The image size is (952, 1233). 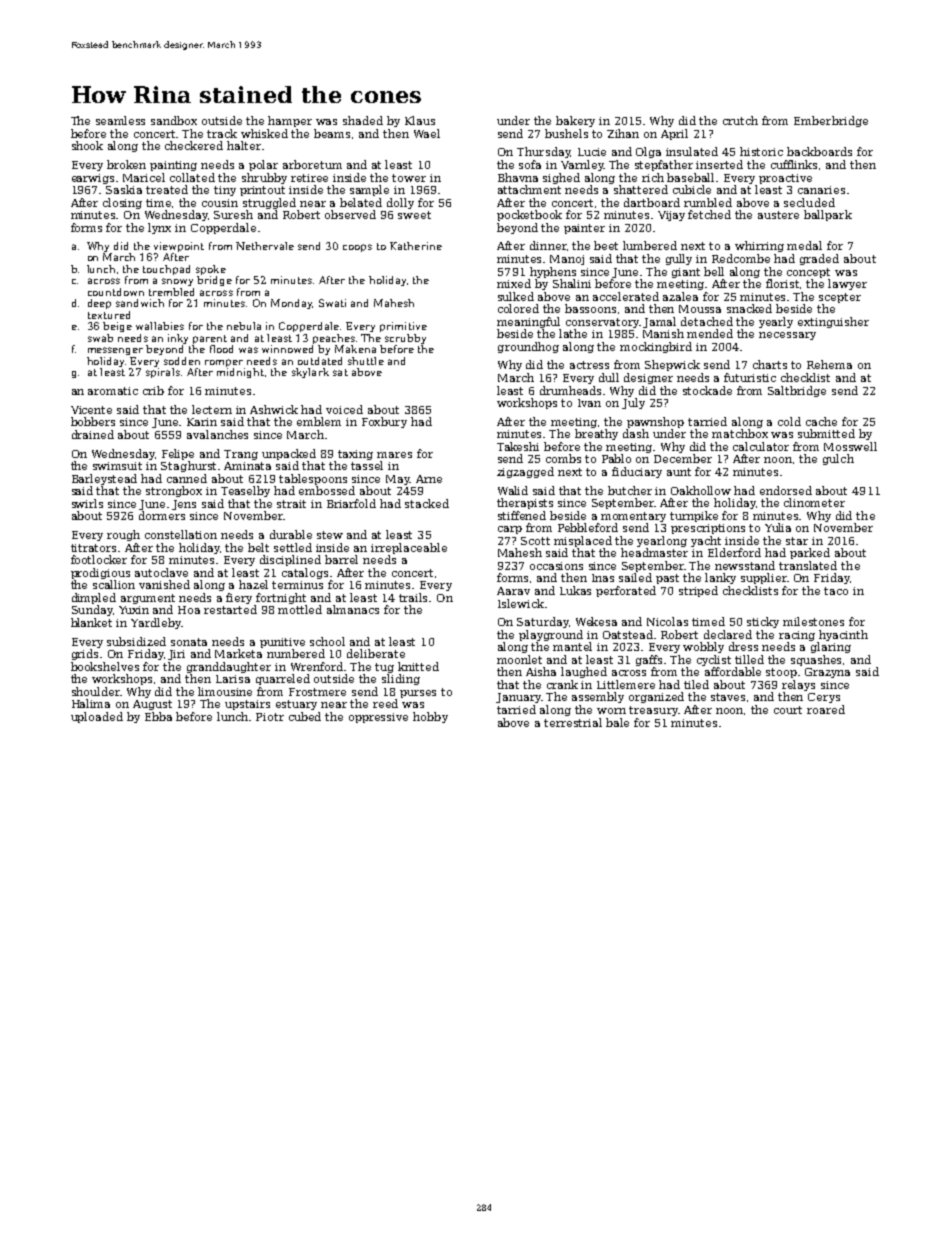 What do you see at coordinates (551, 635) in the document?
I see `playground` at bounding box center [551, 635].
